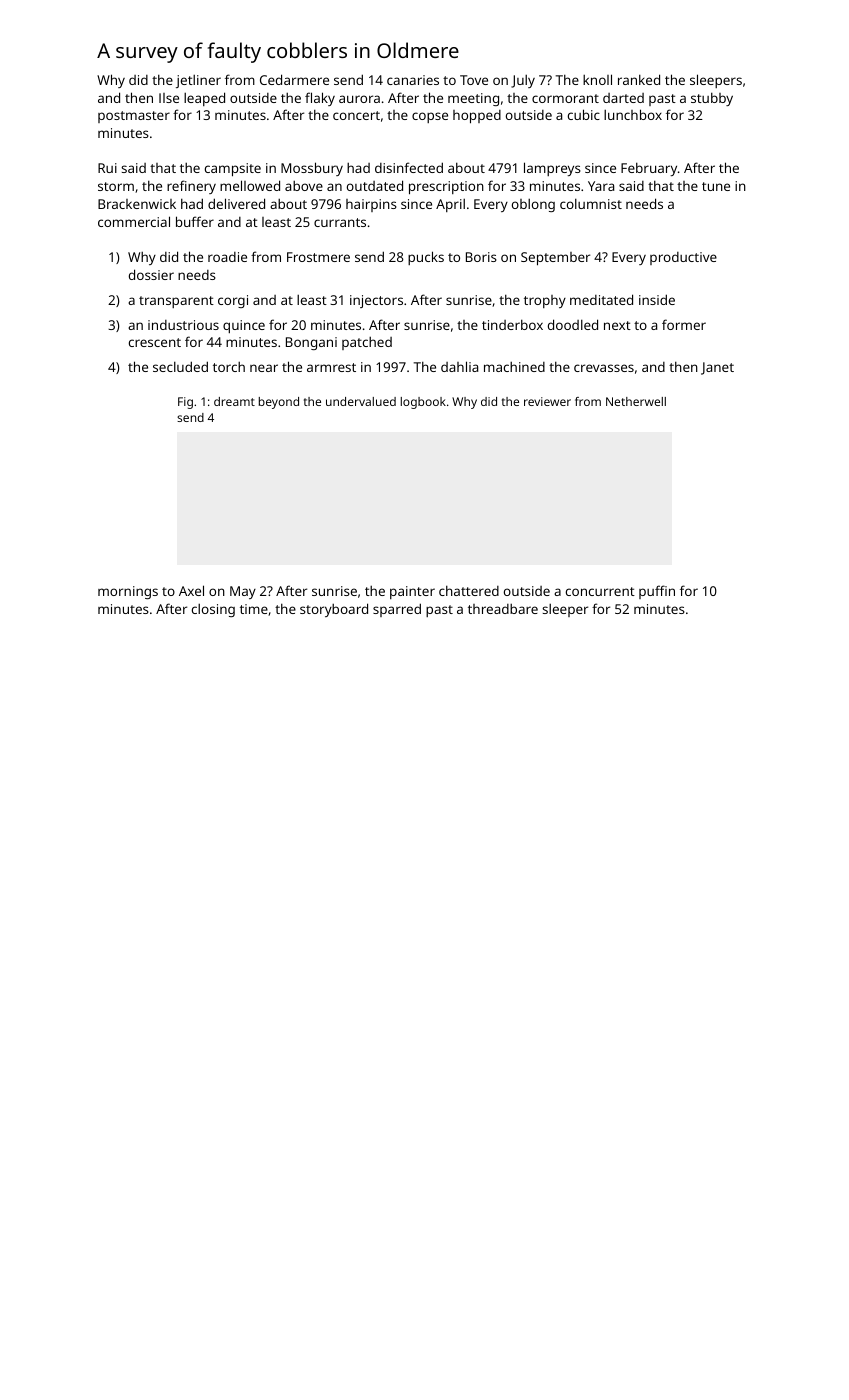 This document has height=1400, width=849. What do you see at coordinates (600, 591) in the document?
I see `concurrent` at bounding box center [600, 591].
